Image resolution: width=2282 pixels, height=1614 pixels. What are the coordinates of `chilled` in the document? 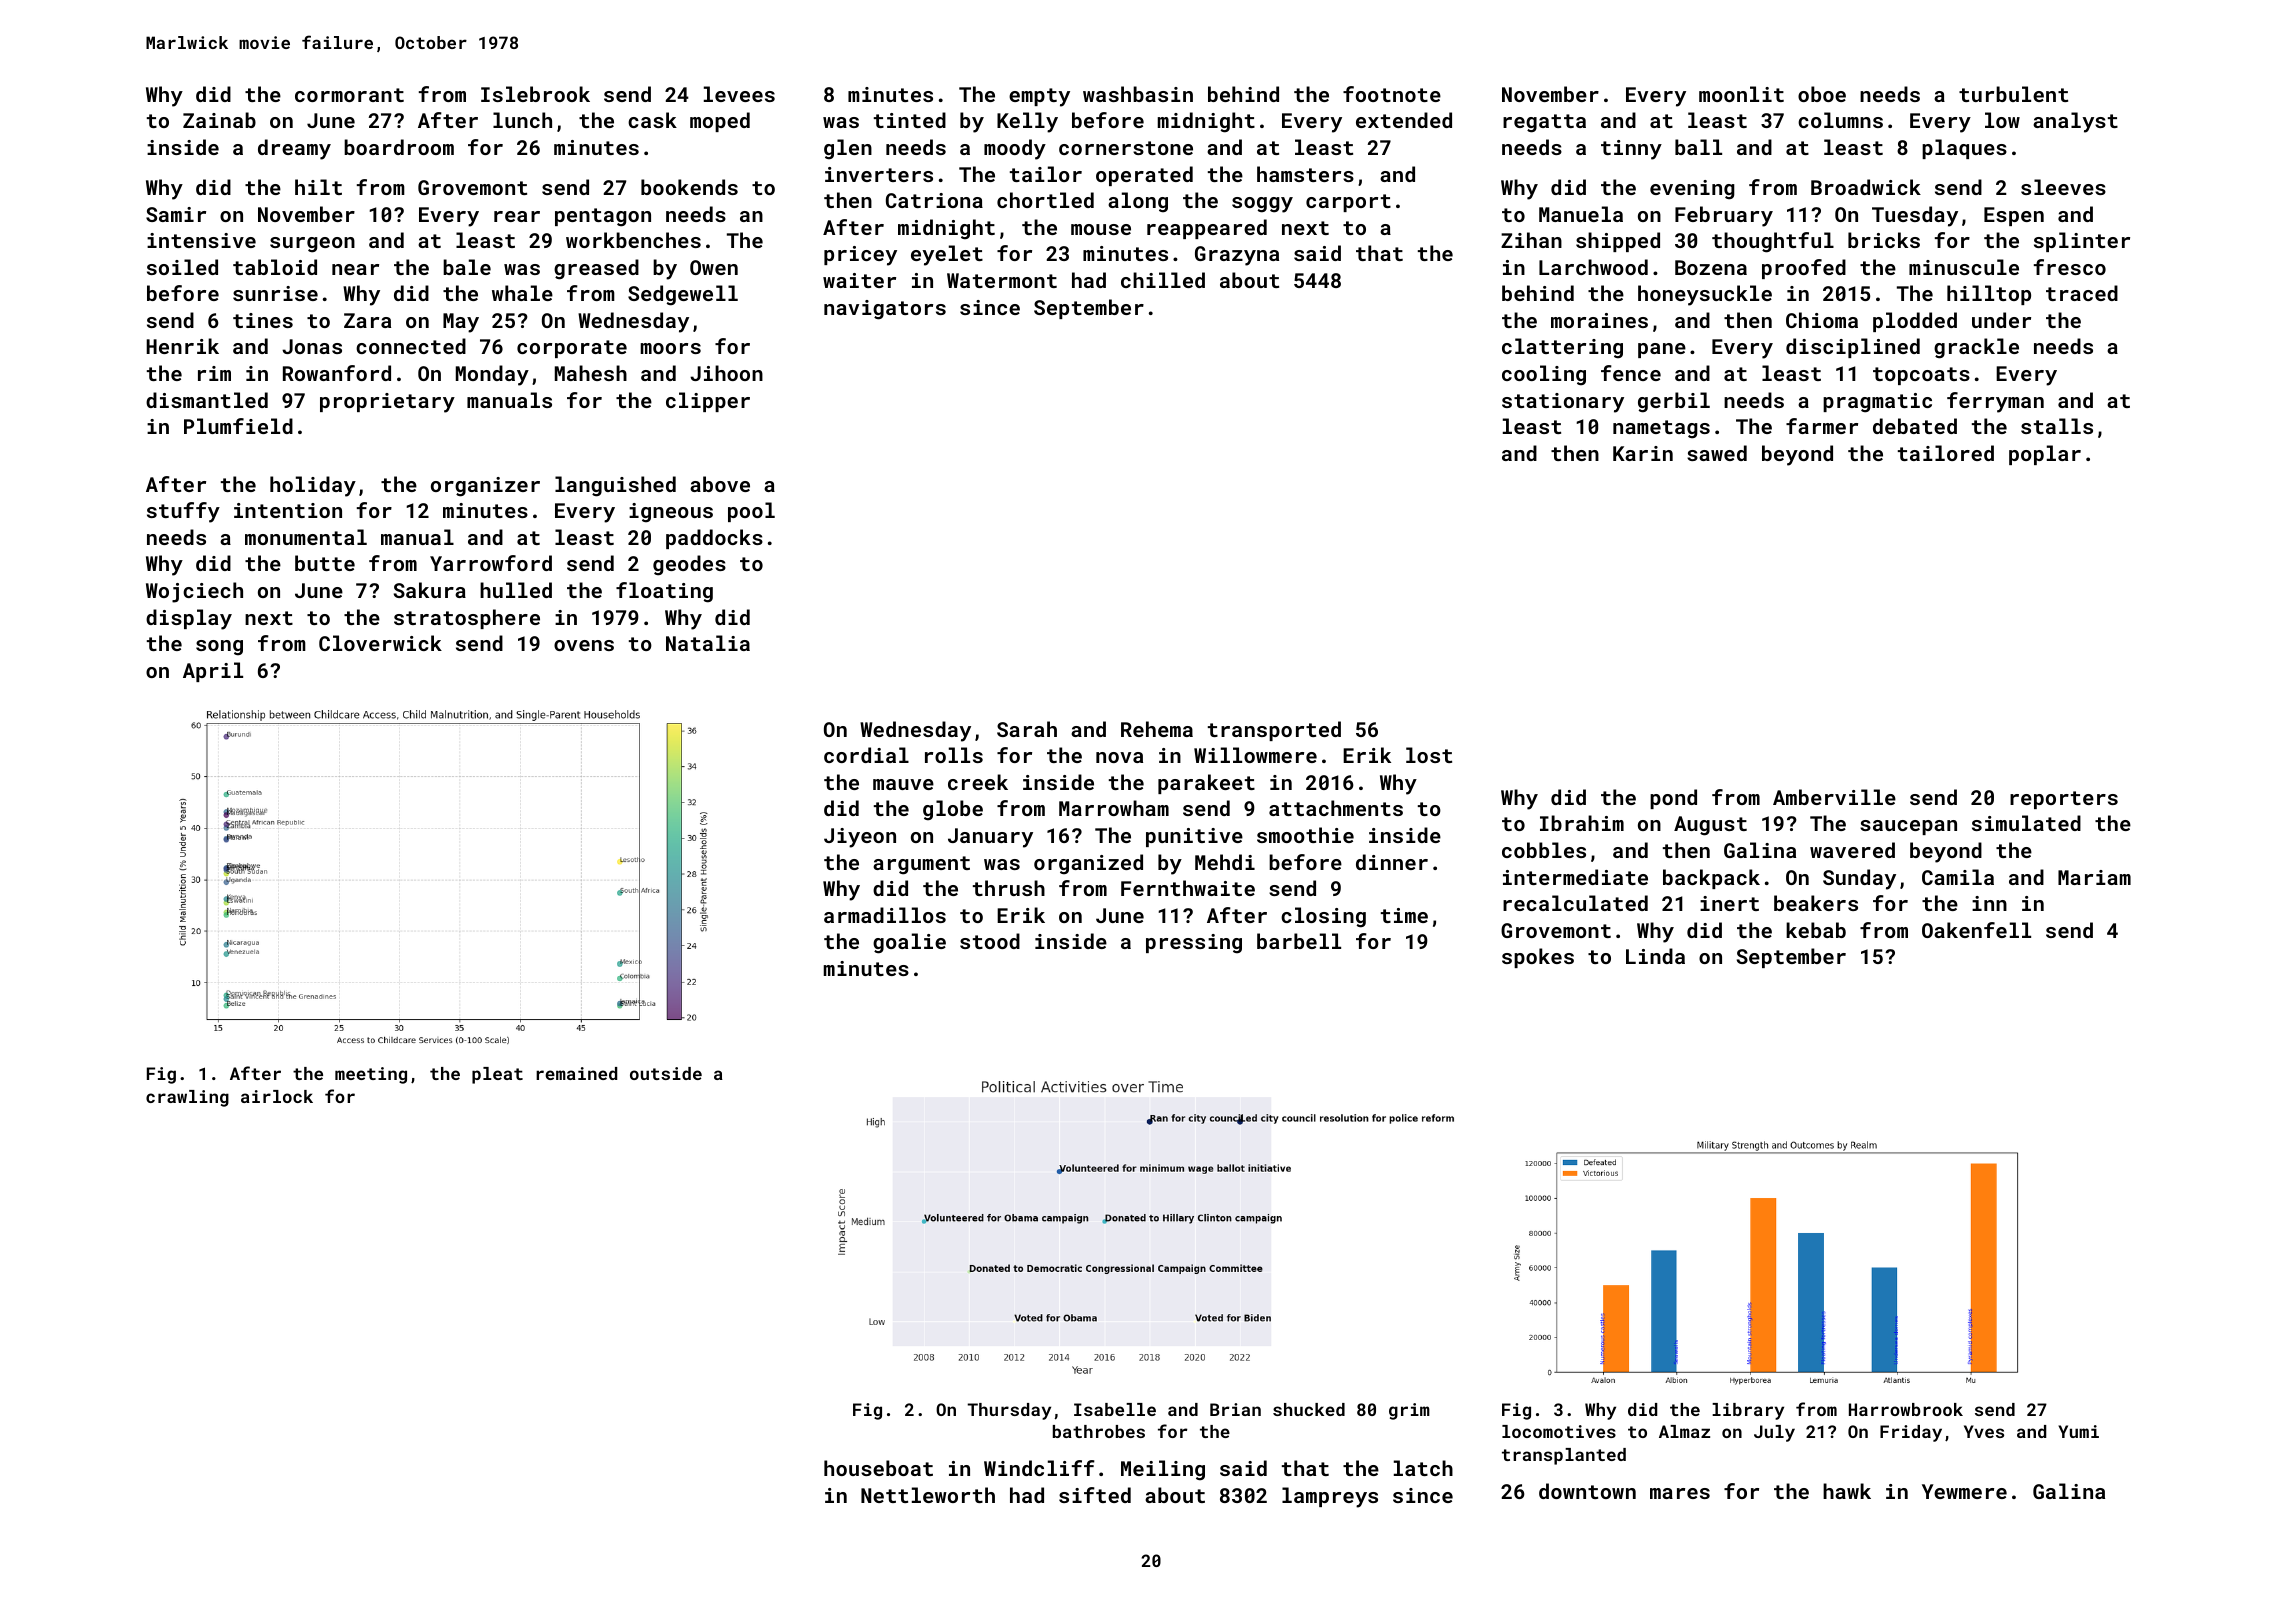 It's located at (1163, 280).
